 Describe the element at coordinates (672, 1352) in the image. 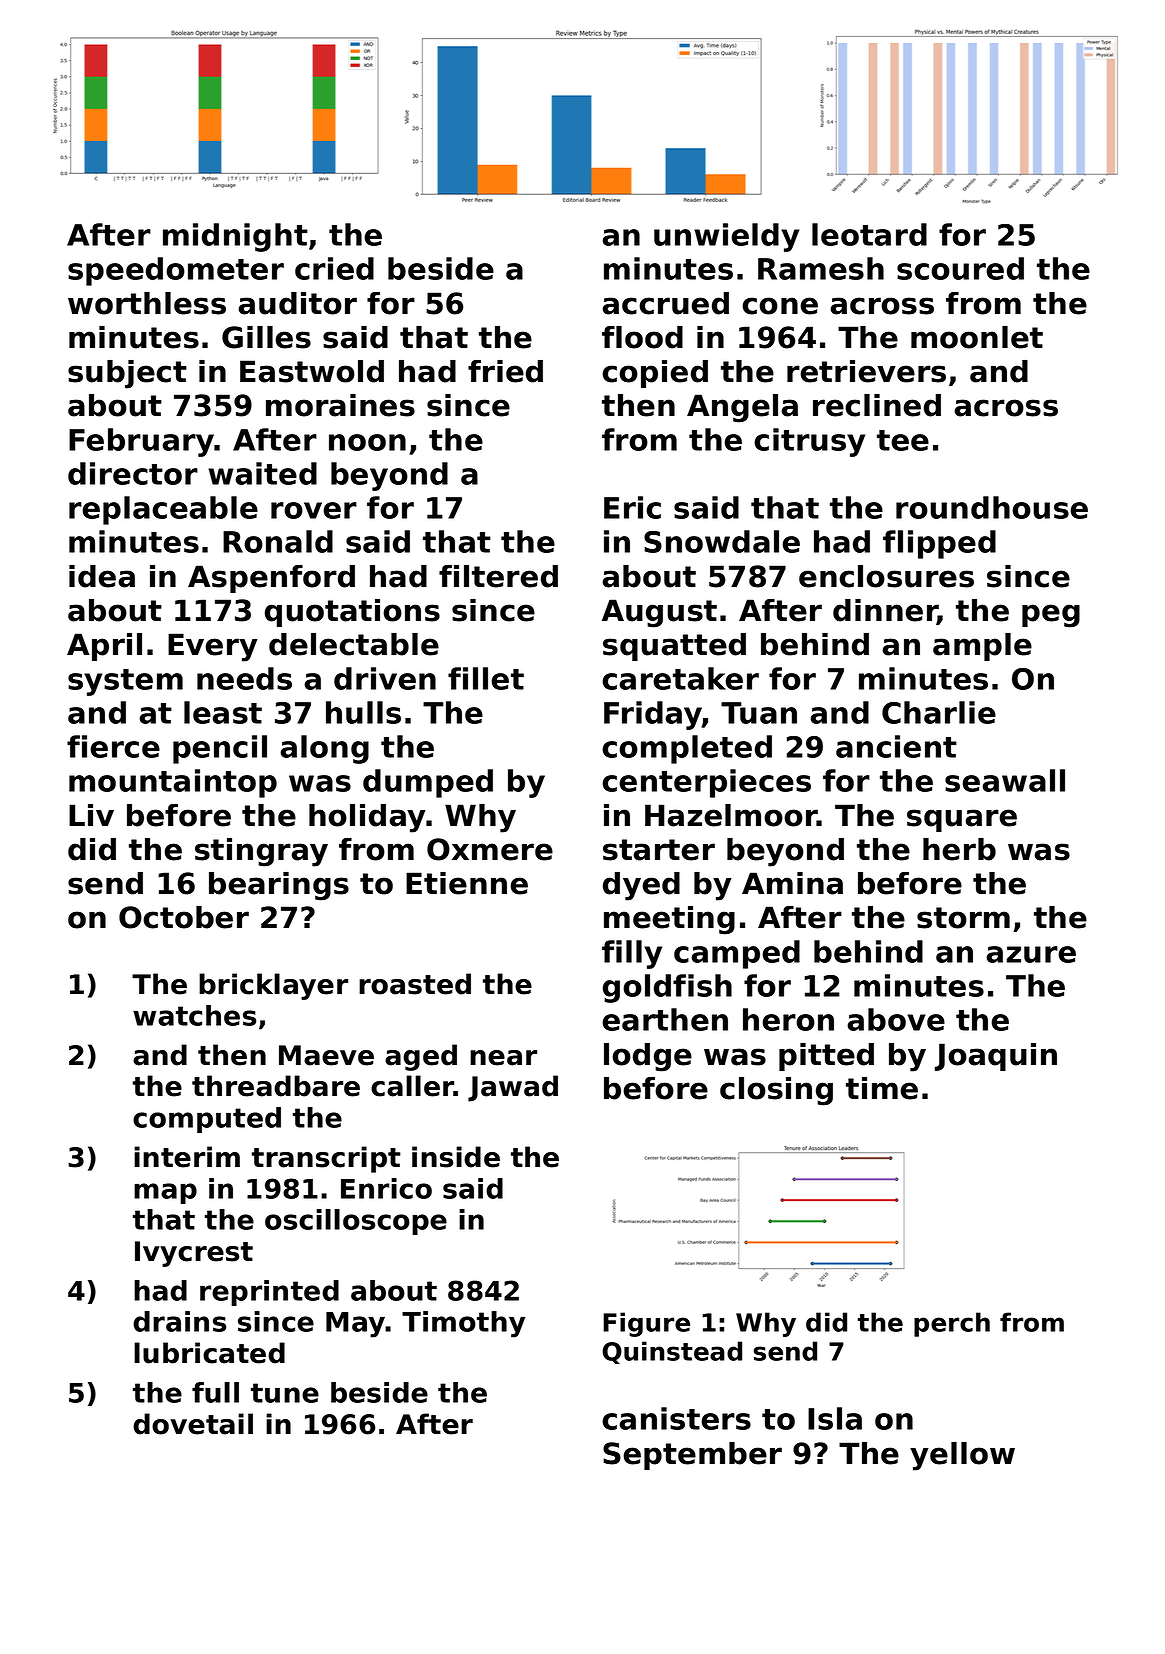

I see `Quinstead` at that location.
